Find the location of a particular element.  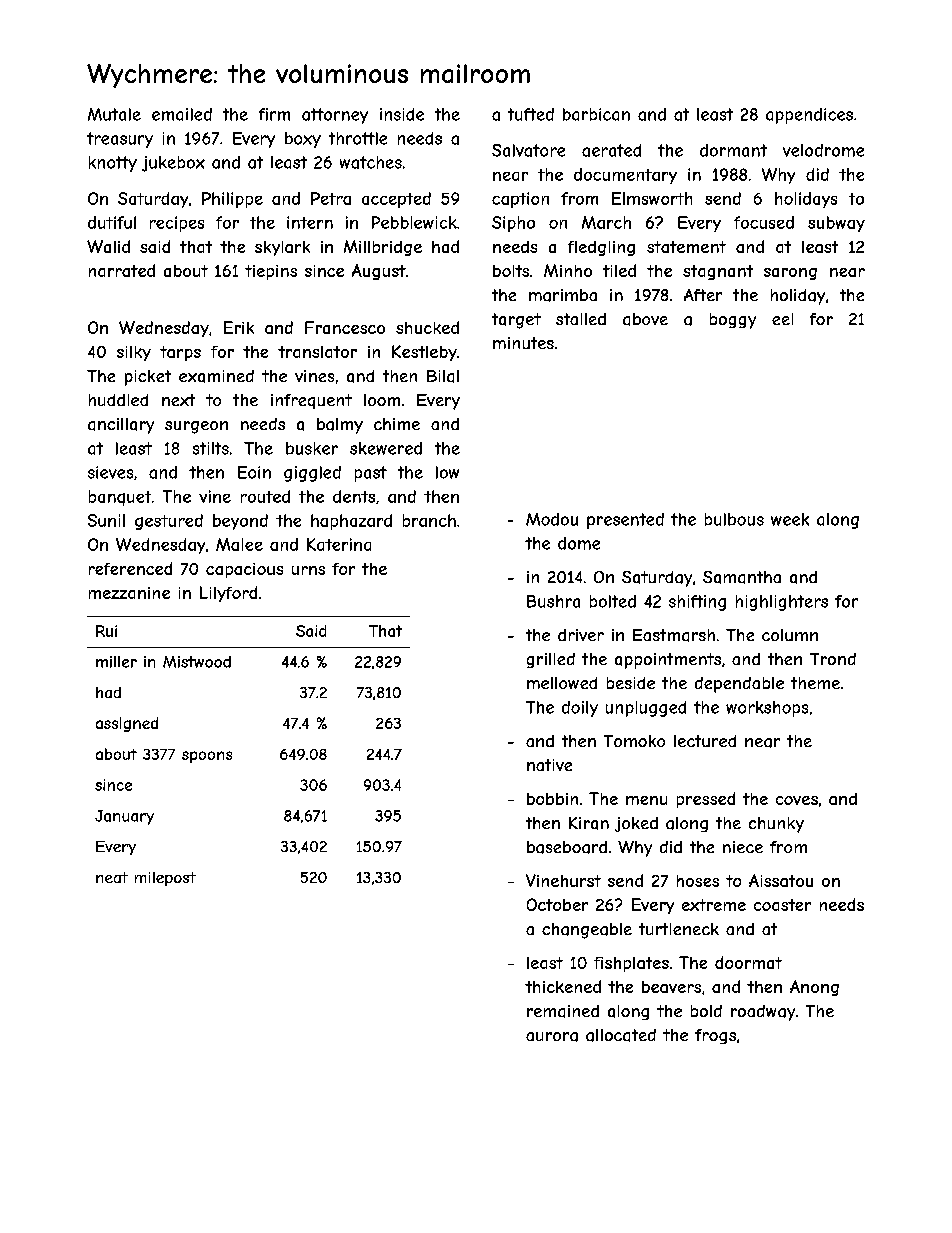

velodrome is located at coordinates (823, 150).
